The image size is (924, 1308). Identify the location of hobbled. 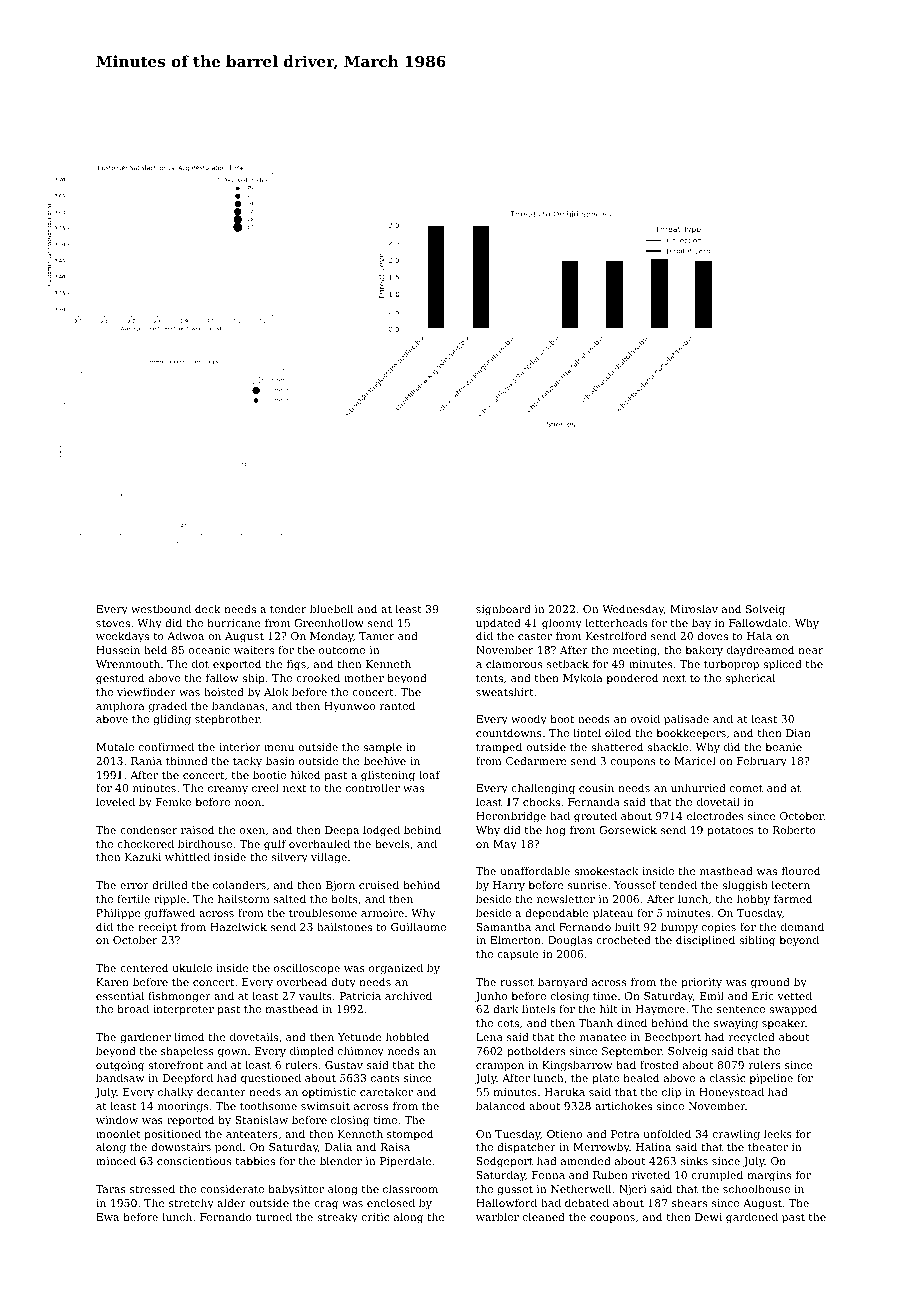
(407, 1036).
